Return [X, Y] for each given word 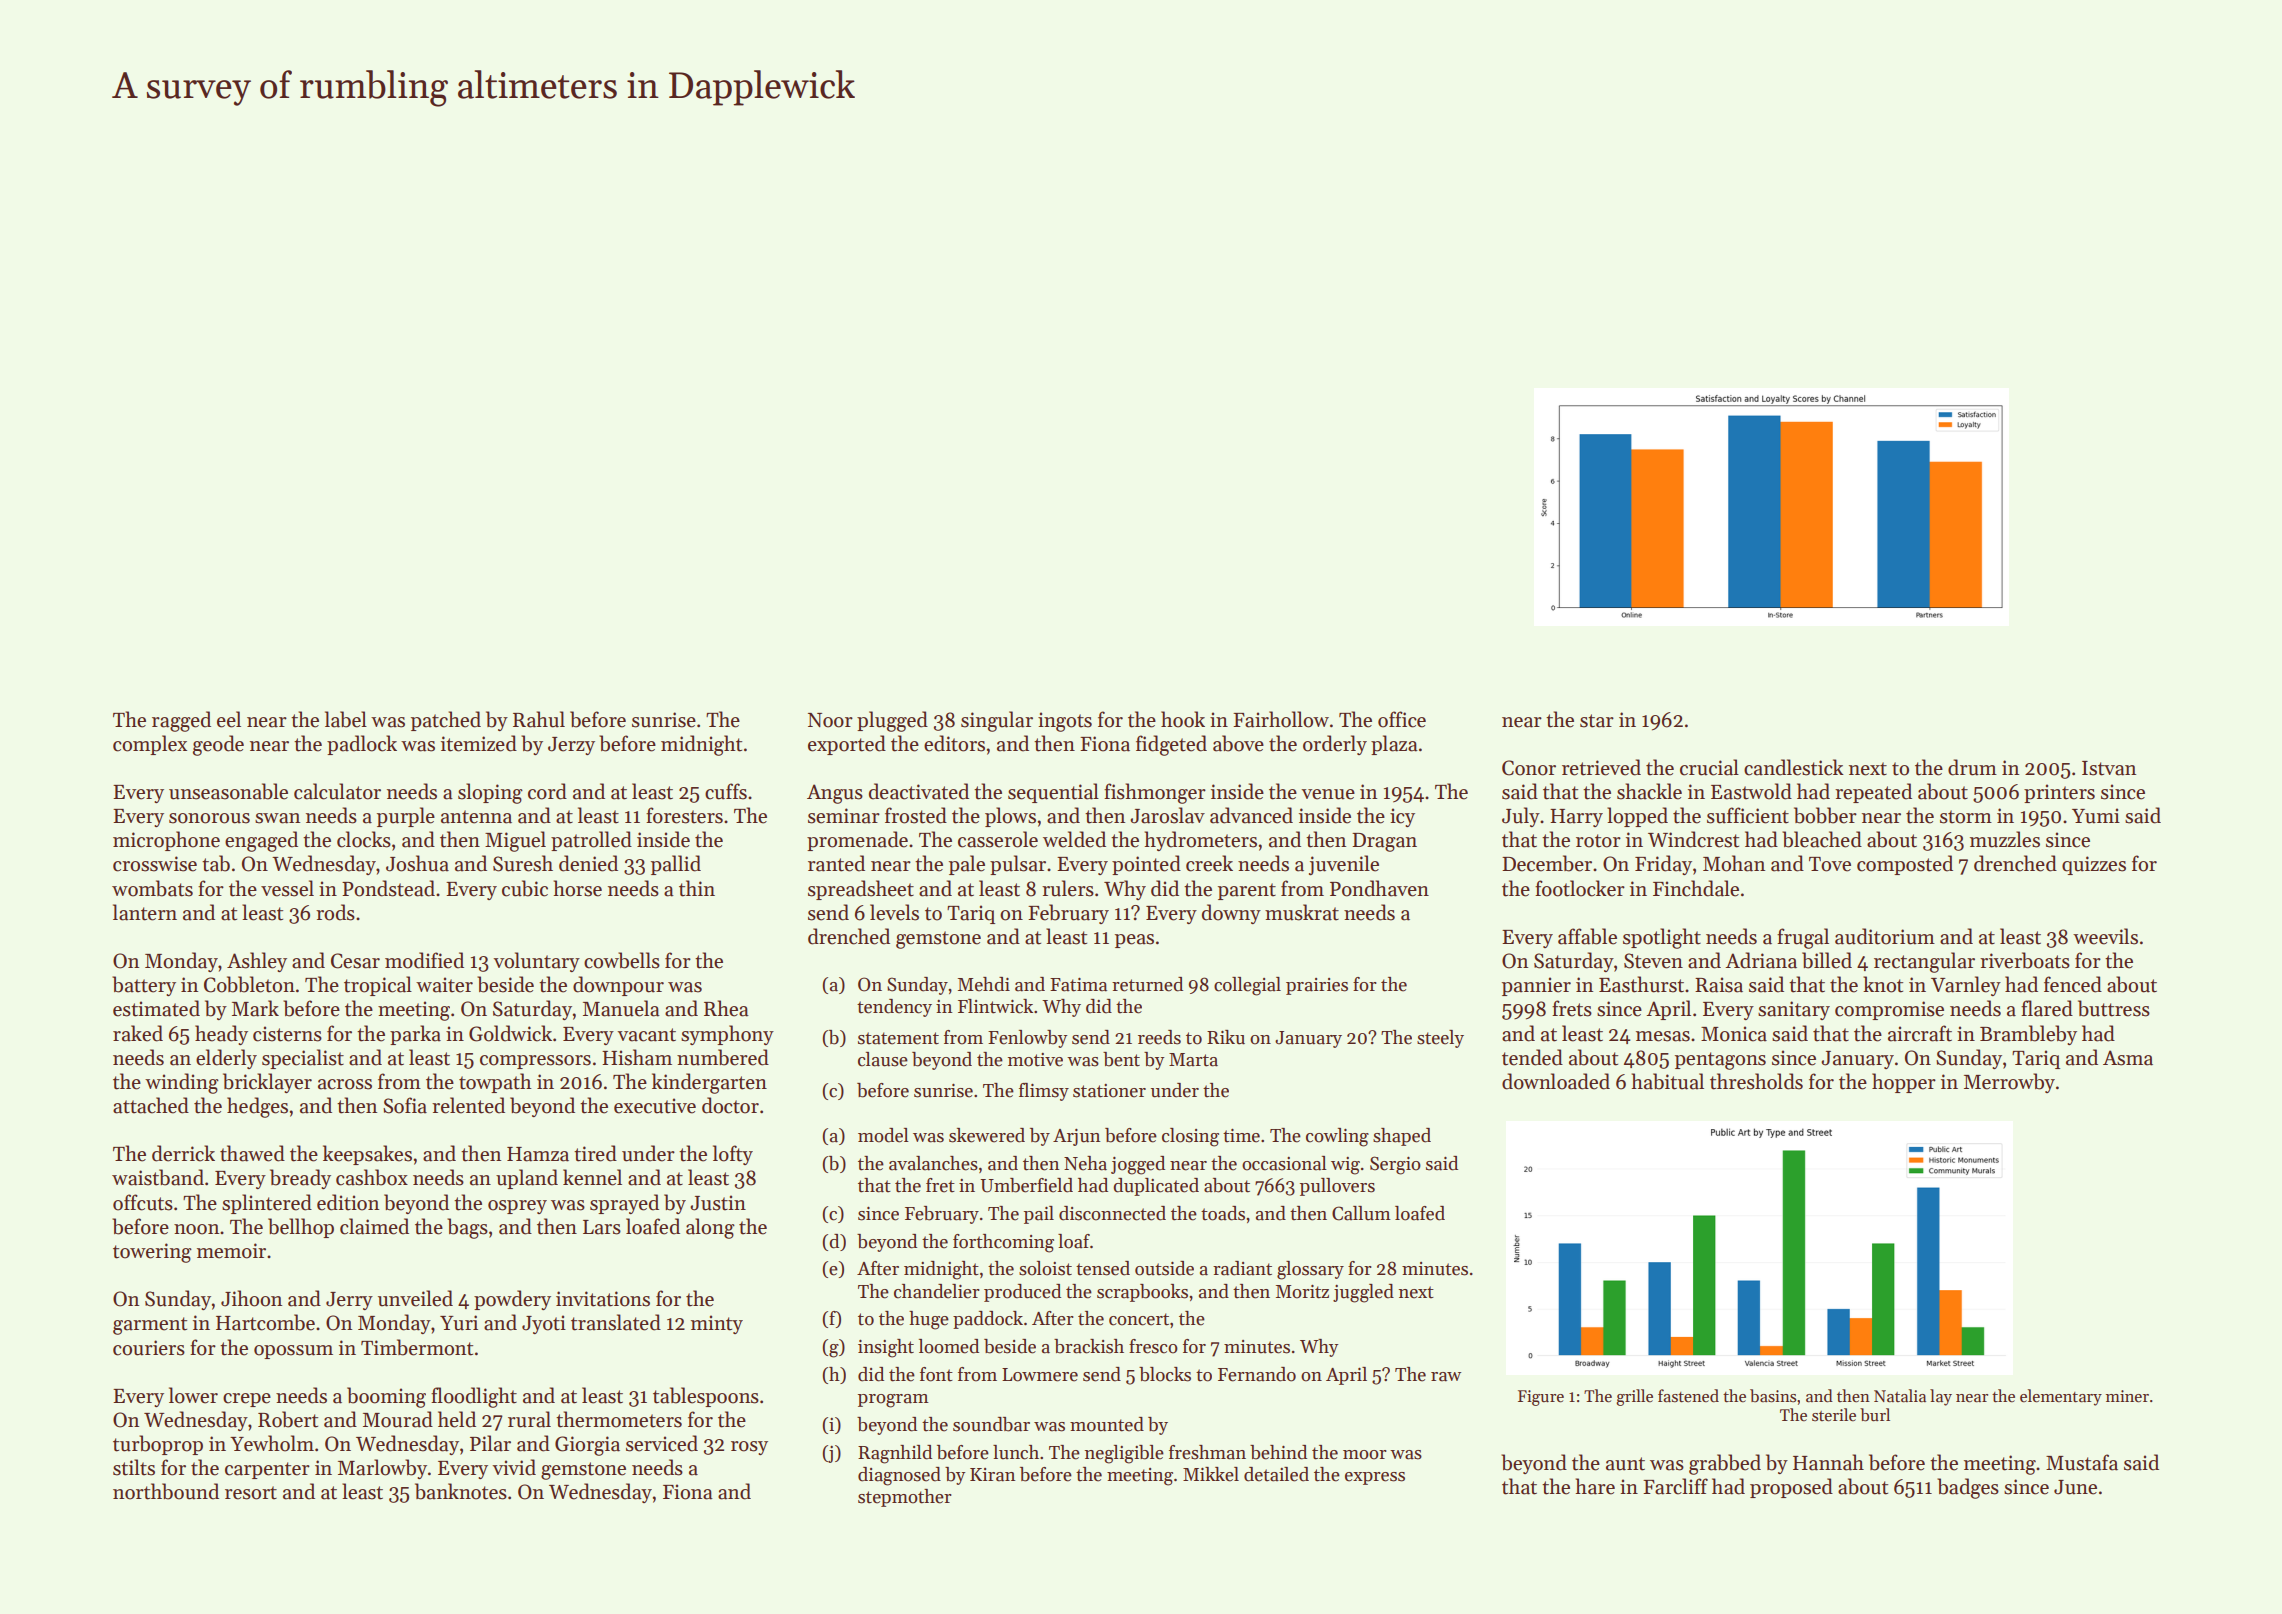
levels [894, 912]
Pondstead [388, 888]
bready [300, 1179]
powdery [512, 1300]
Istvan [2109, 768]
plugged [892, 721]
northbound [166, 1491]
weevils [2105, 936]
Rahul [539, 719]
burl [1875, 1415]
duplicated [1156, 1187]
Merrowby [2009, 1083]
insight [886, 1348]
